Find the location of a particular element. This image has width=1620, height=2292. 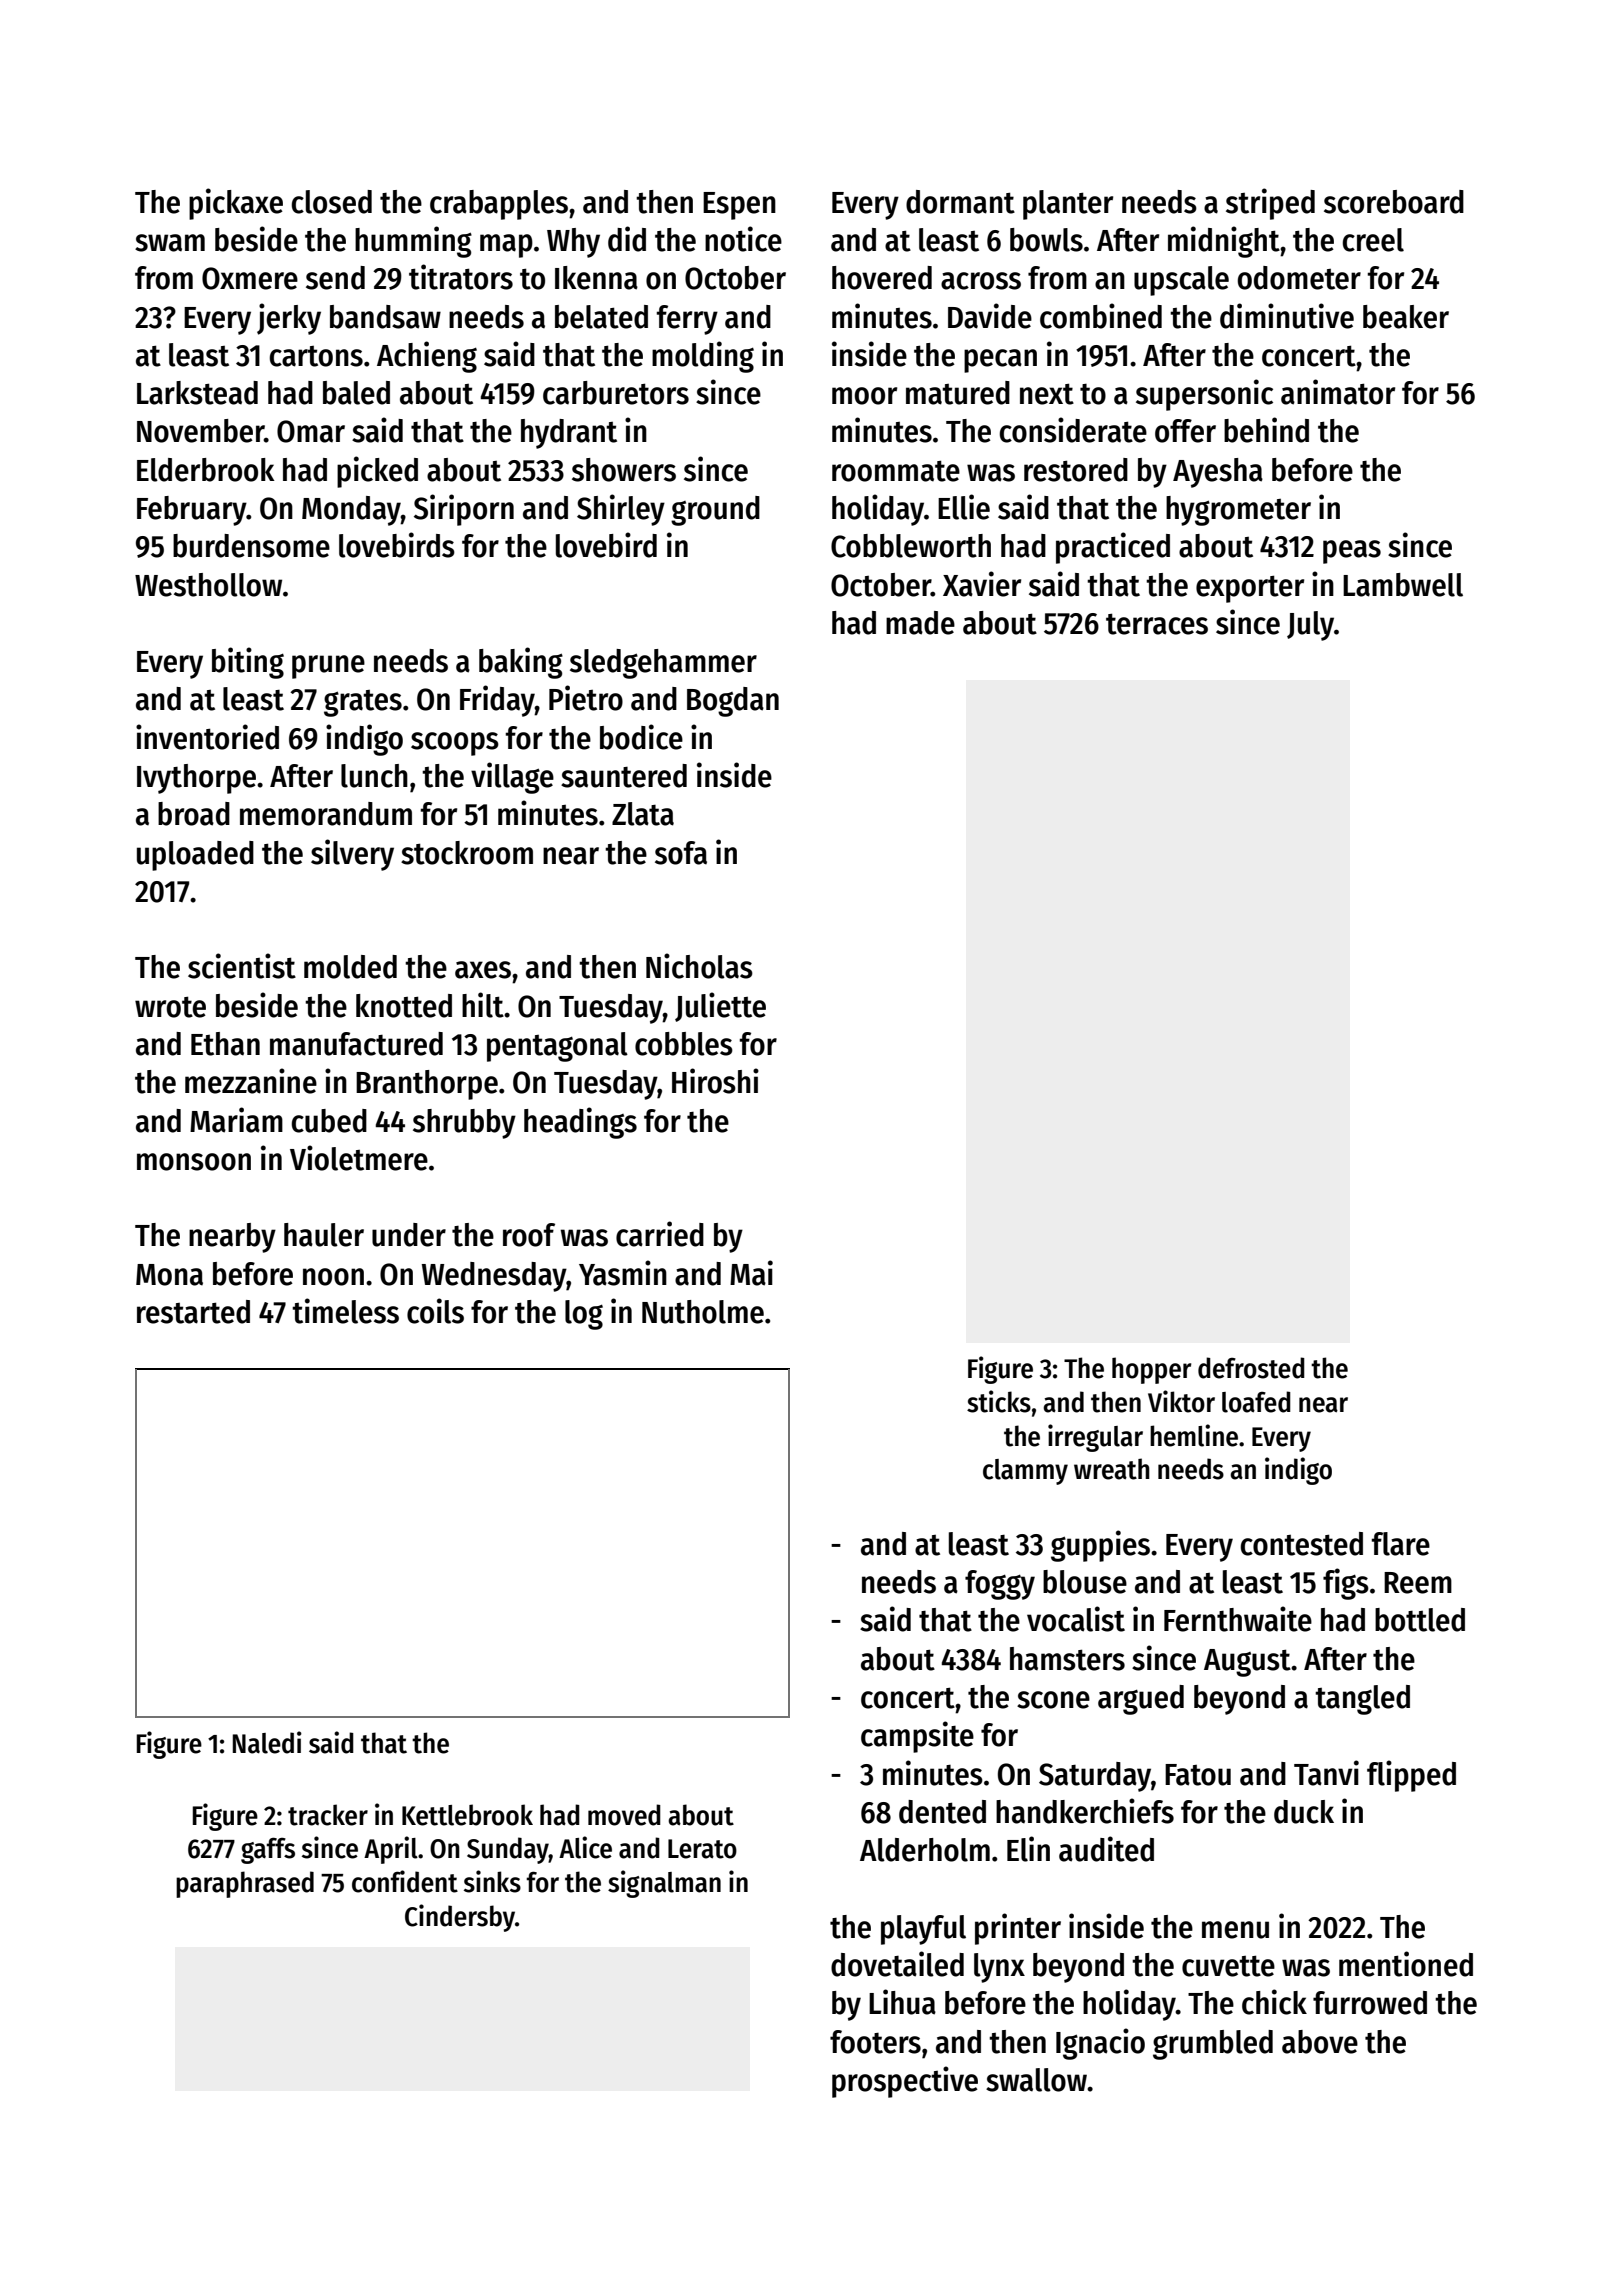

paraphrased is located at coordinates (245, 1884).
